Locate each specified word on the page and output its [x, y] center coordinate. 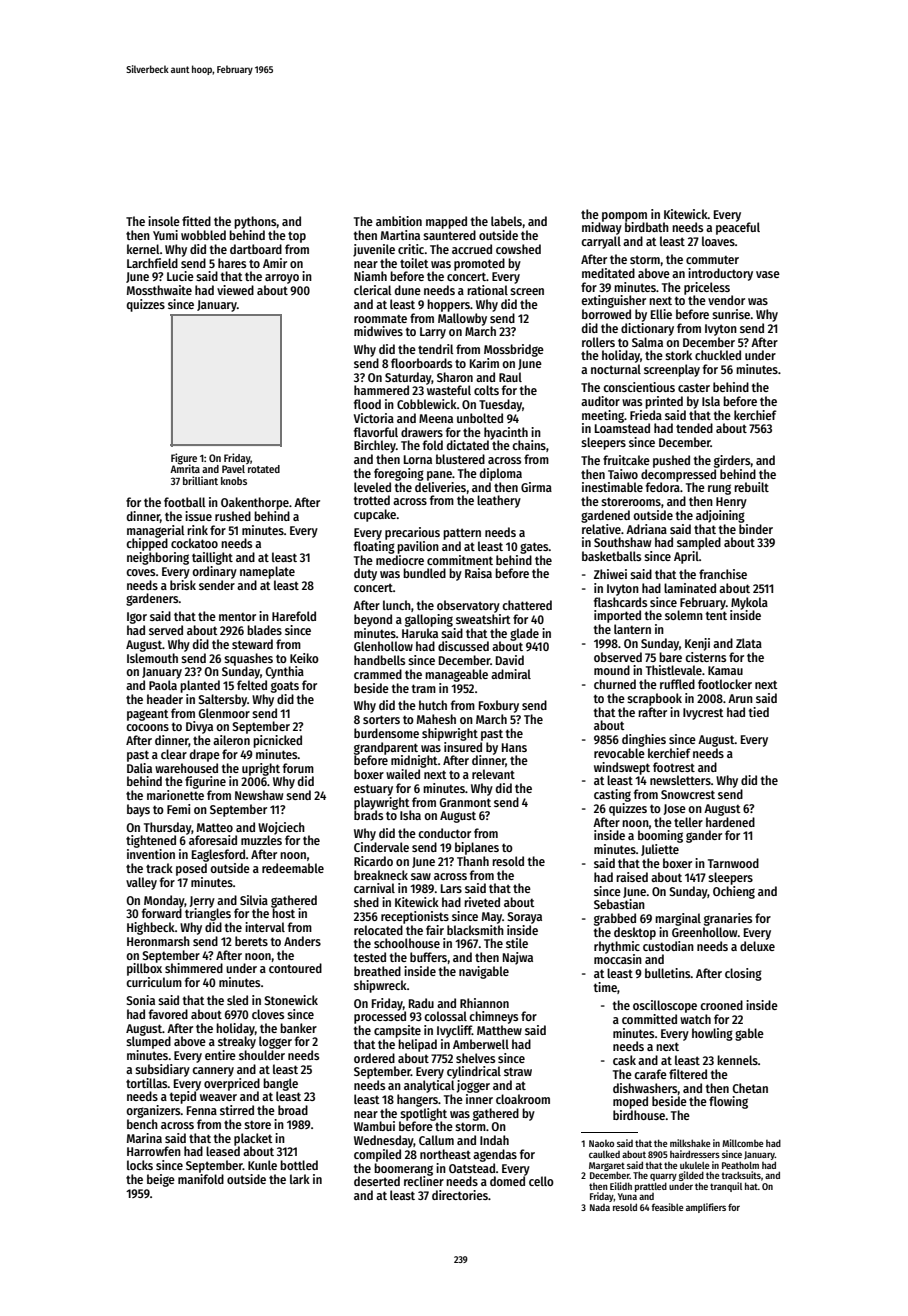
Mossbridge [514, 350]
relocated [378, 930]
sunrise [731, 314]
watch [695, 1019]
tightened [151, 841]
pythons [255, 222]
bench [142, 1124]
